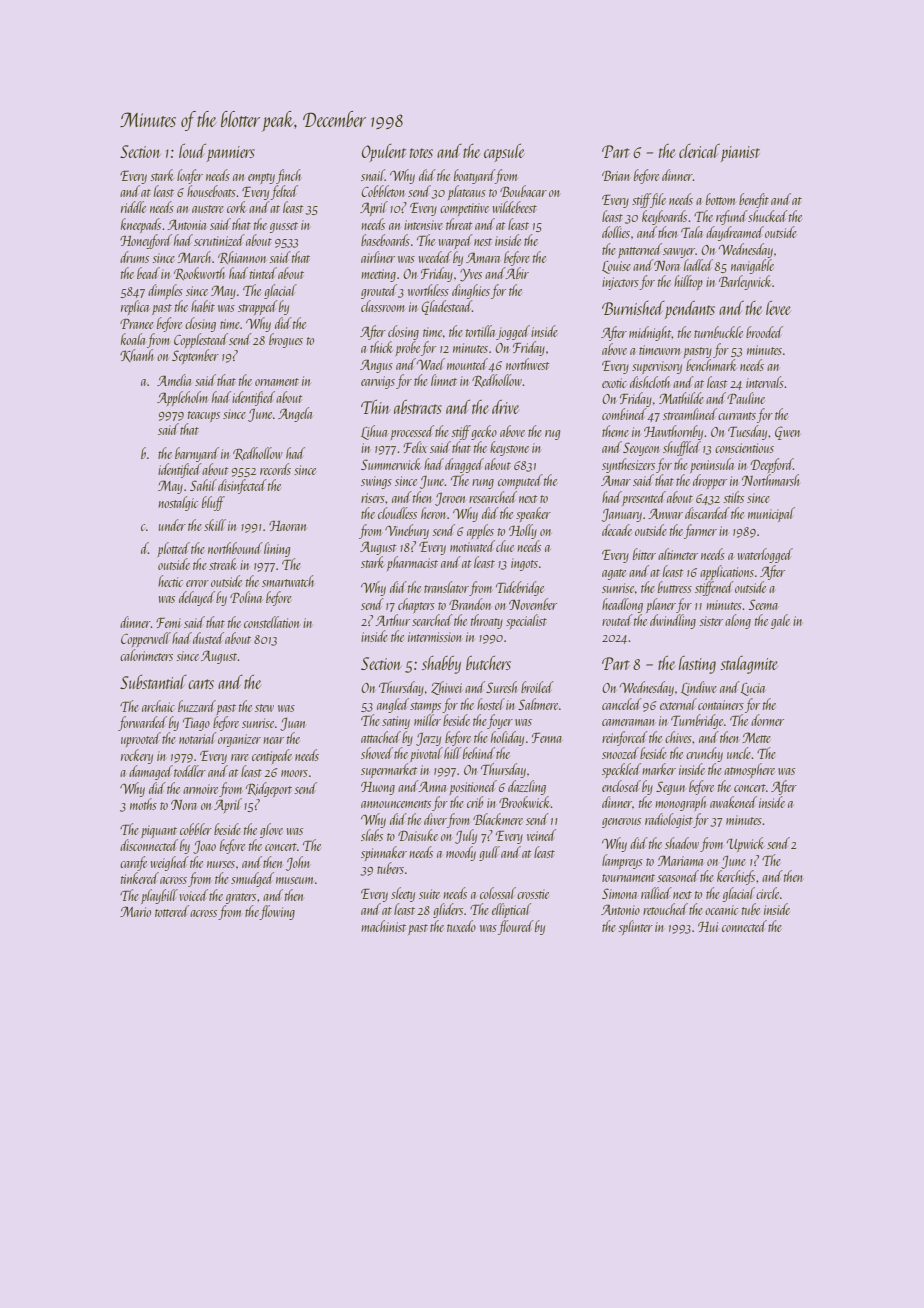  I want to click on smartwatch, so click(288, 581).
